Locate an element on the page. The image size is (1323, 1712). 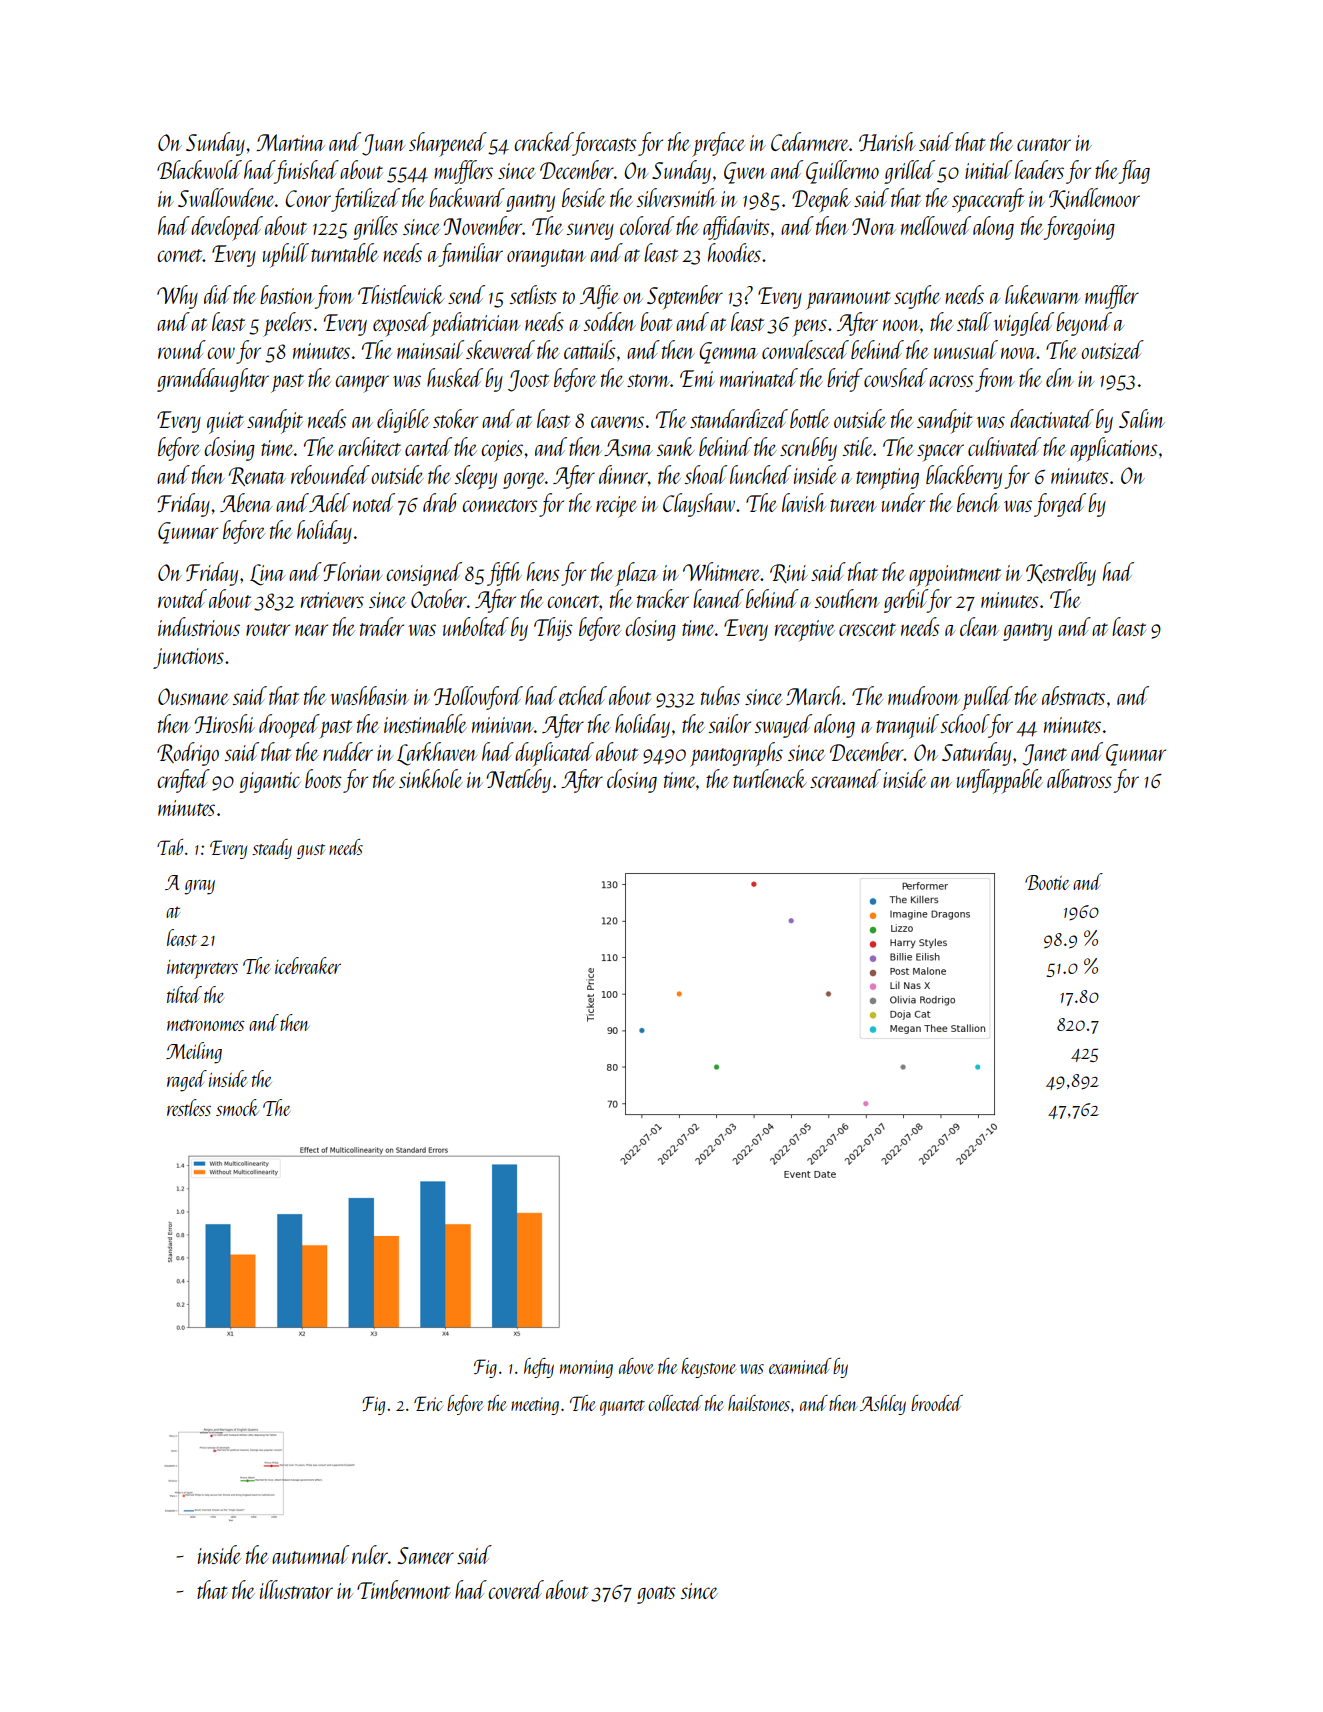
Martina is located at coordinates (290, 142).
